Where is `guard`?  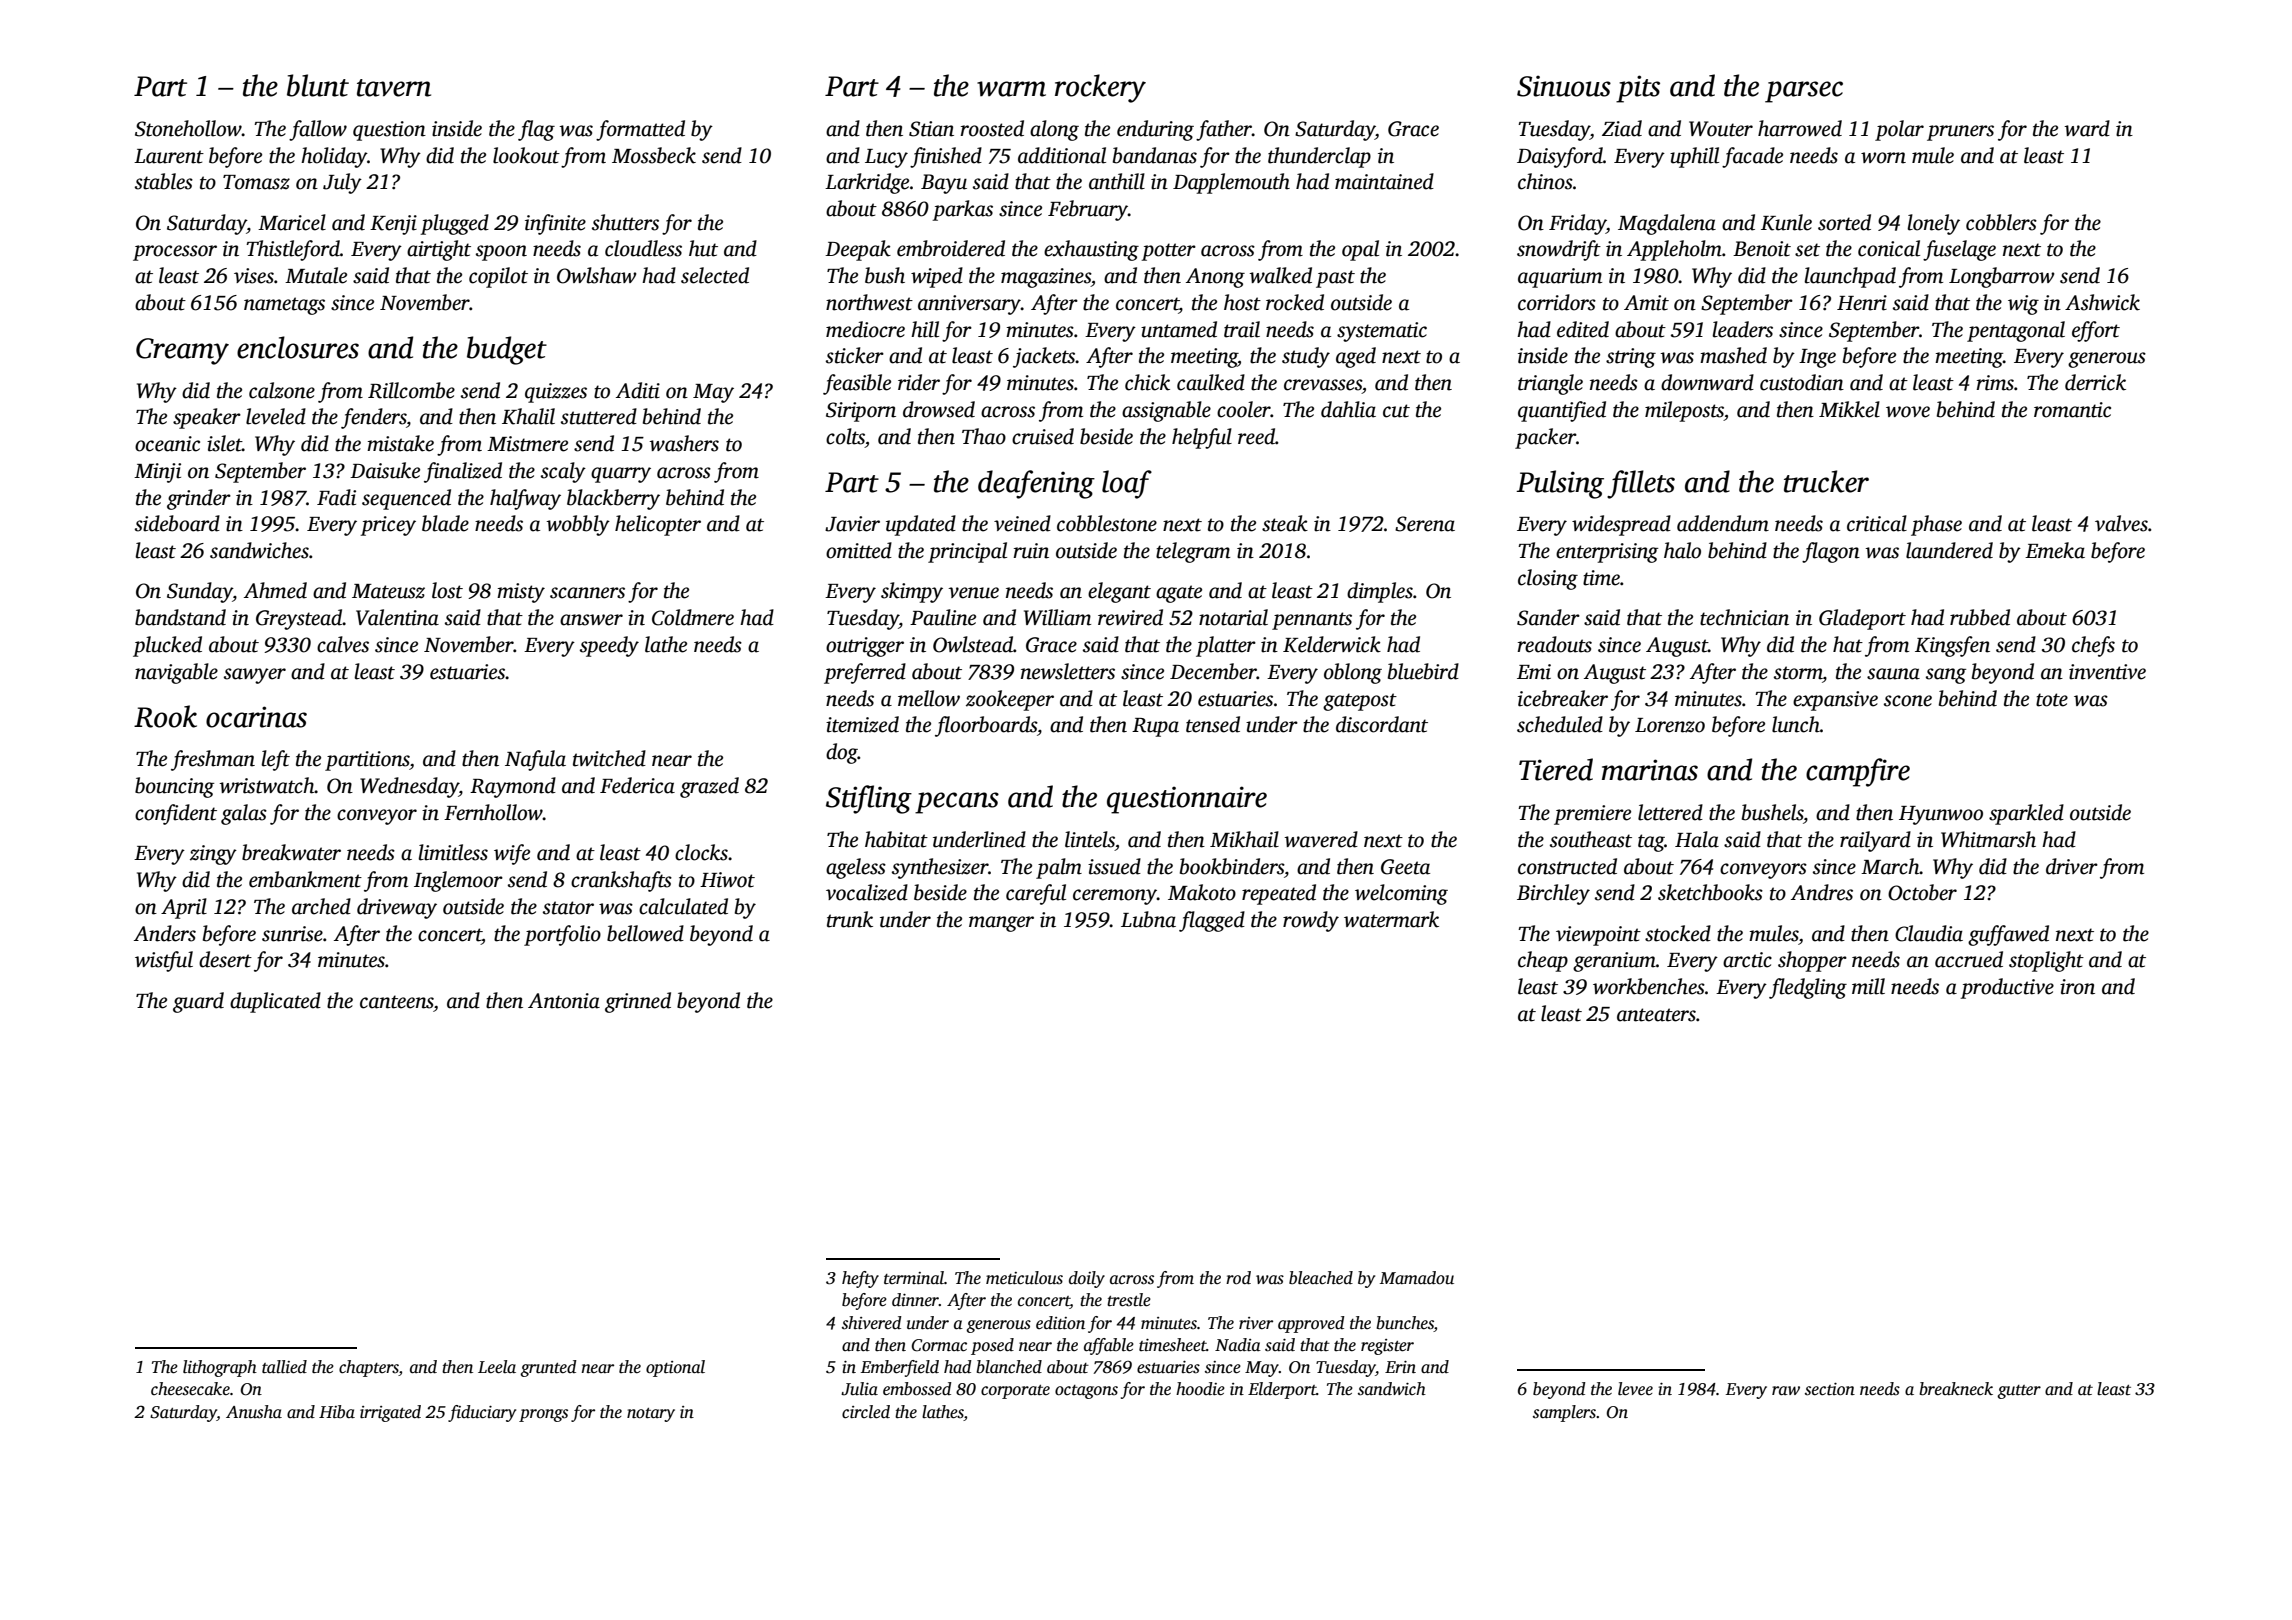 guard is located at coordinates (198, 1002).
